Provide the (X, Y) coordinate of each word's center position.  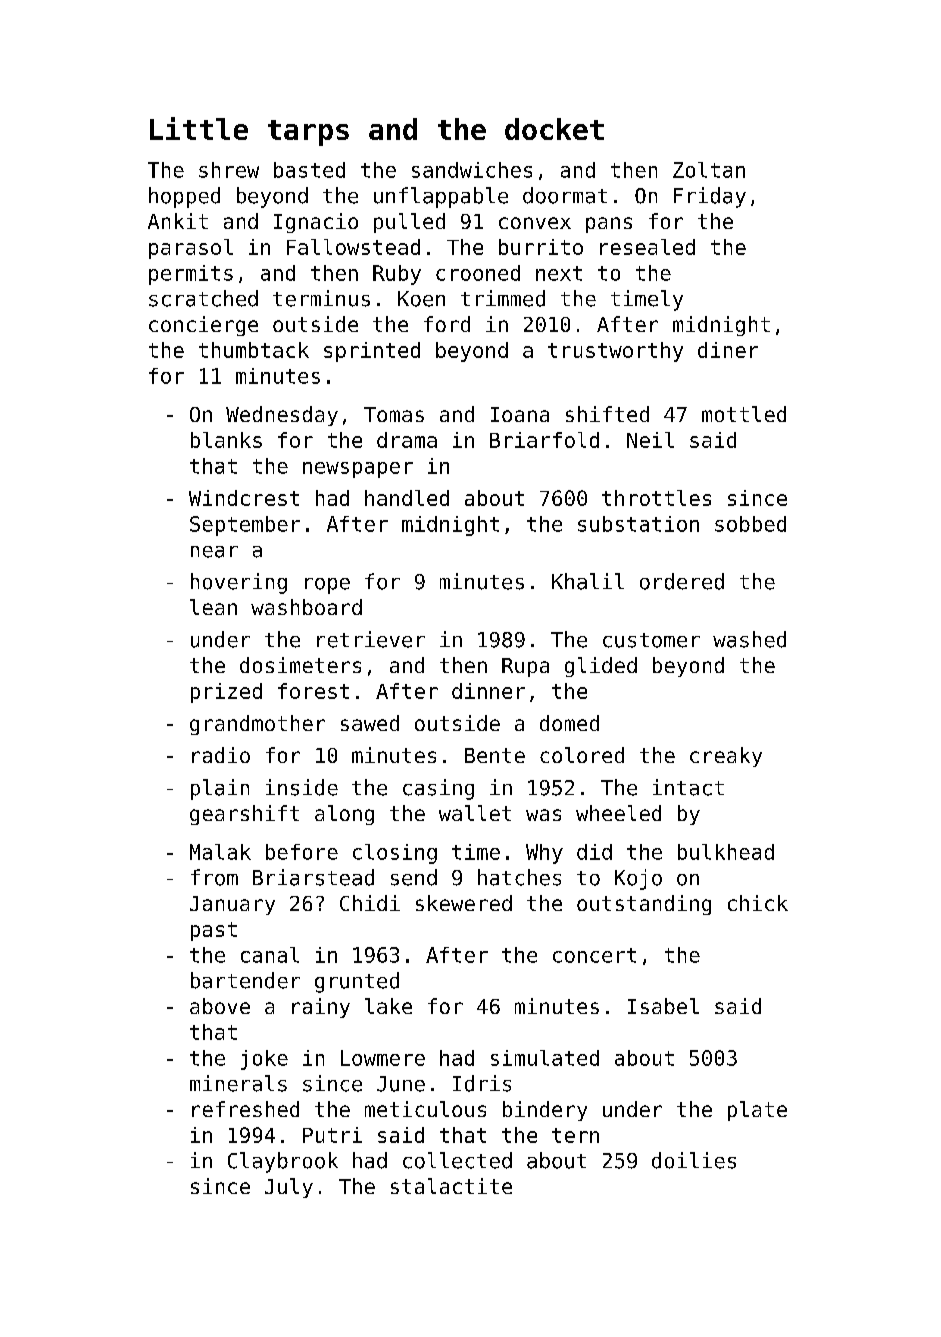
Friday (710, 197)
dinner (488, 691)
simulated (545, 1058)
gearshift (244, 815)
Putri (332, 1135)
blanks (226, 440)
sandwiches (472, 170)
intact (688, 787)
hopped (184, 197)
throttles (656, 498)
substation (638, 524)
